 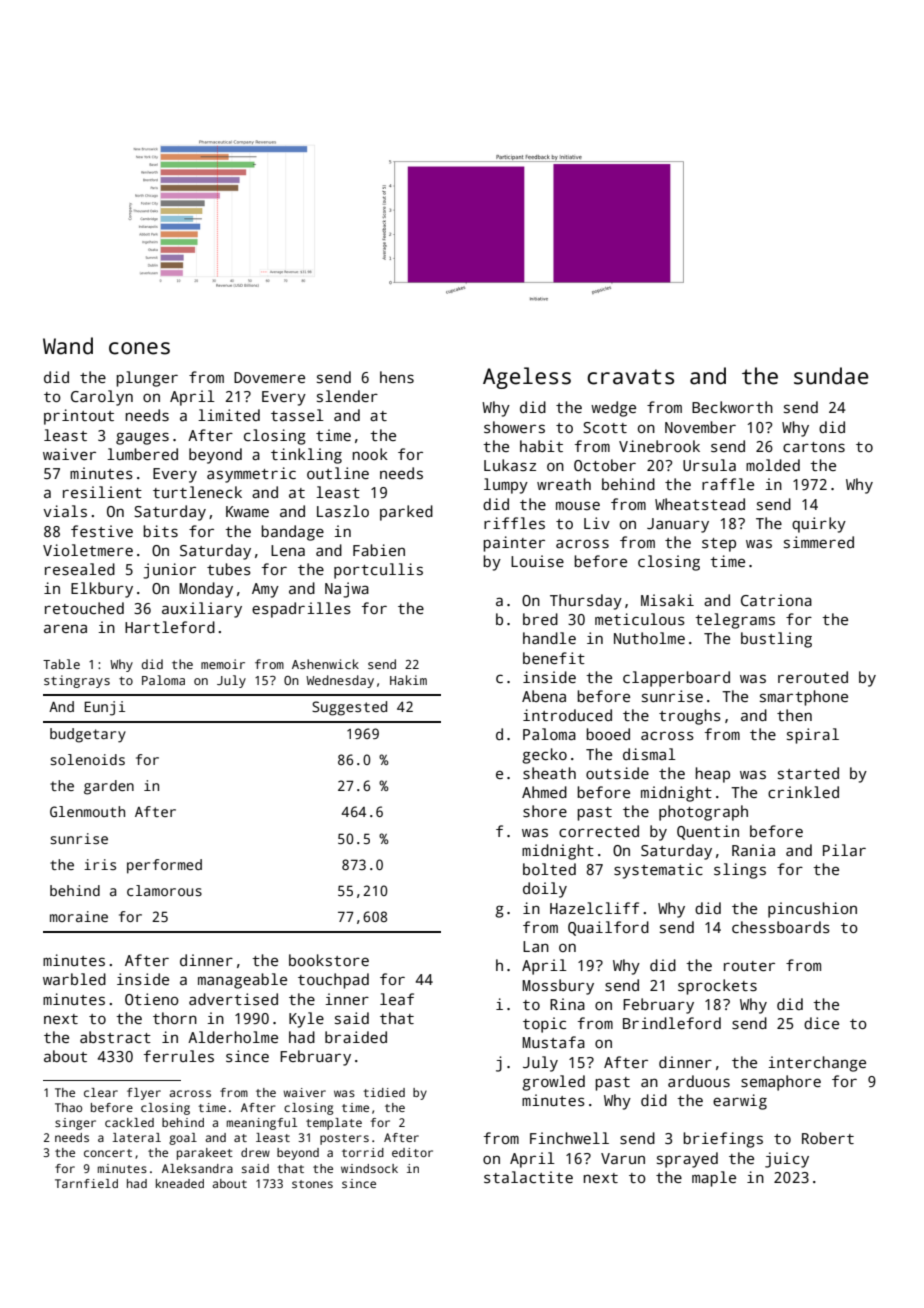 What do you see at coordinates (578, 505) in the screenshot?
I see `mouse` at bounding box center [578, 505].
